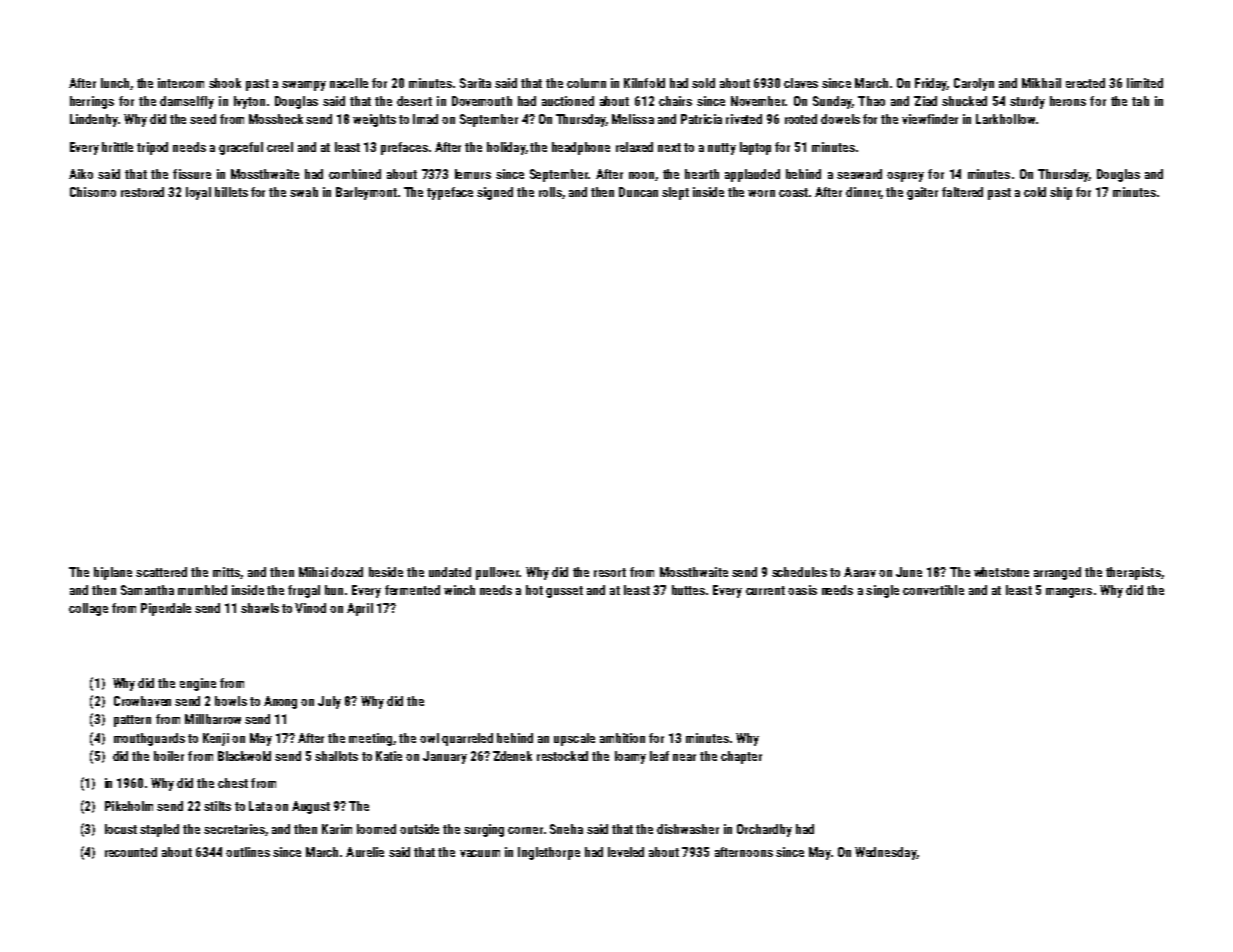 The image size is (1233, 952). What do you see at coordinates (1061, 193) in the screenshot?
I see `ship` at bounding box center [1061, 193].
